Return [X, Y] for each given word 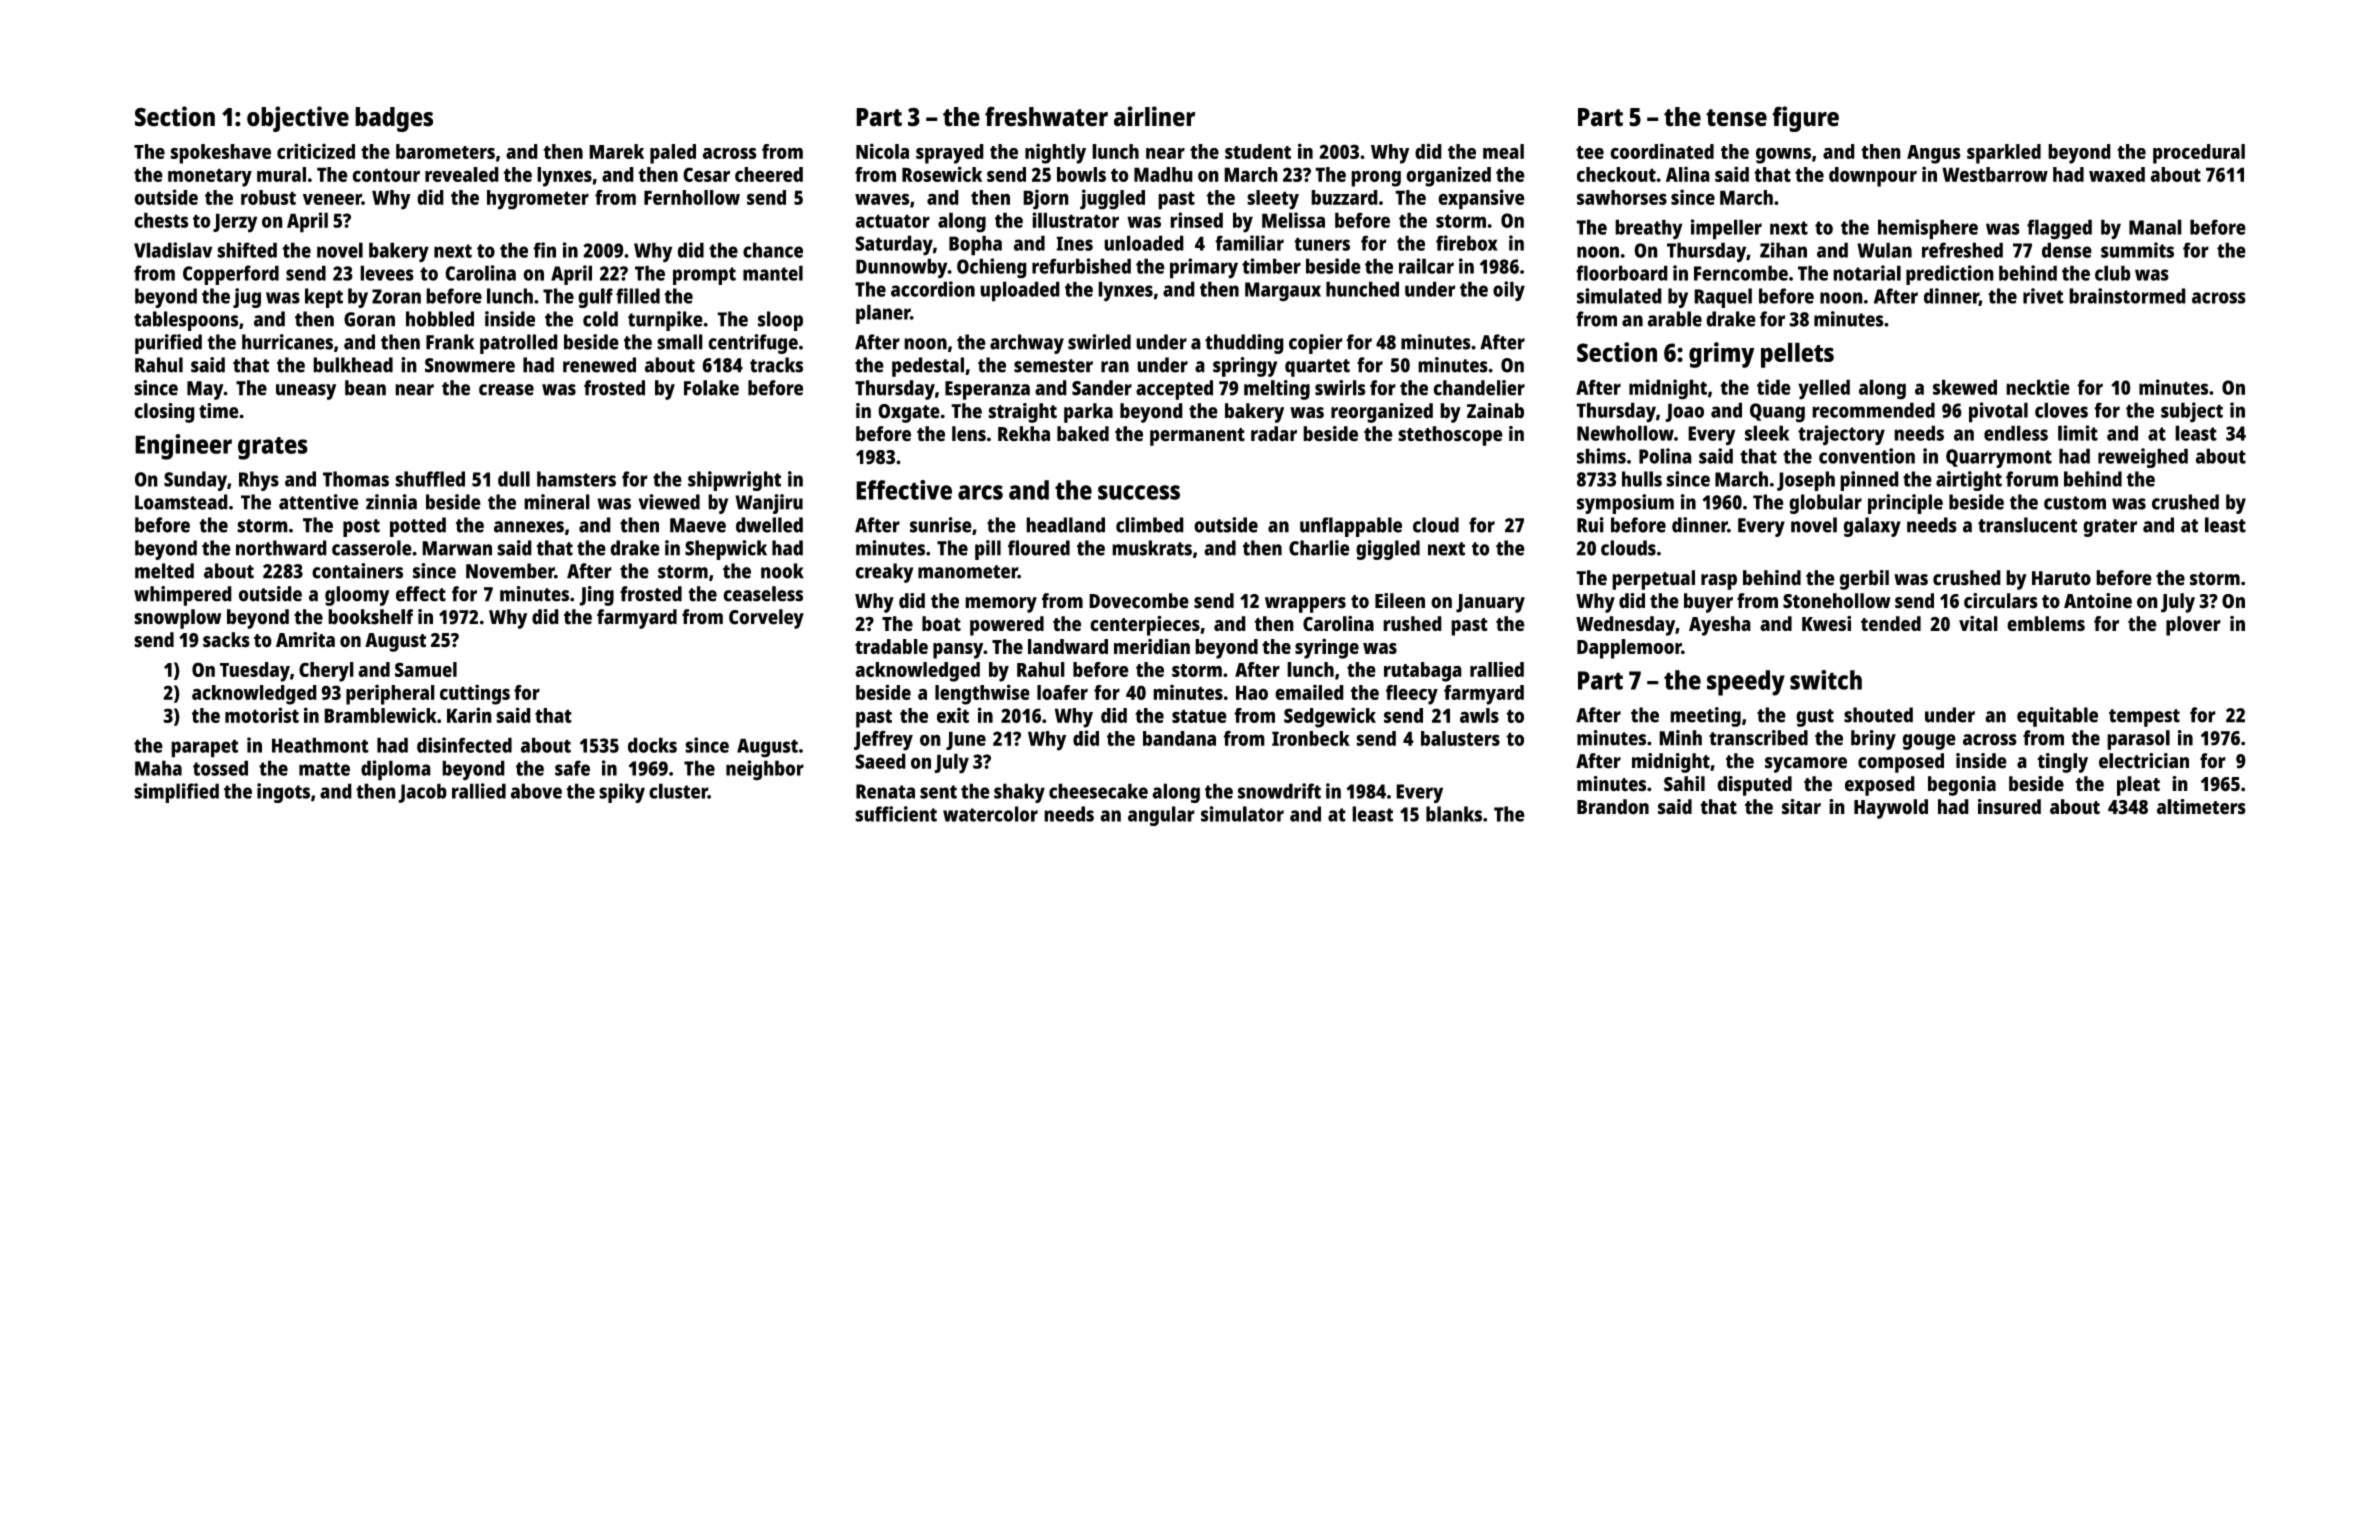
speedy [1746, 683]
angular [1161, 816]
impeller [1726, 229]
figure [1805, 119]
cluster [678, 791]
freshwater [1046, 116]
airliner [1155, 116]
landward [1068, 646]
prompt [704, 276]
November [510, 571]
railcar [1426, 266]
